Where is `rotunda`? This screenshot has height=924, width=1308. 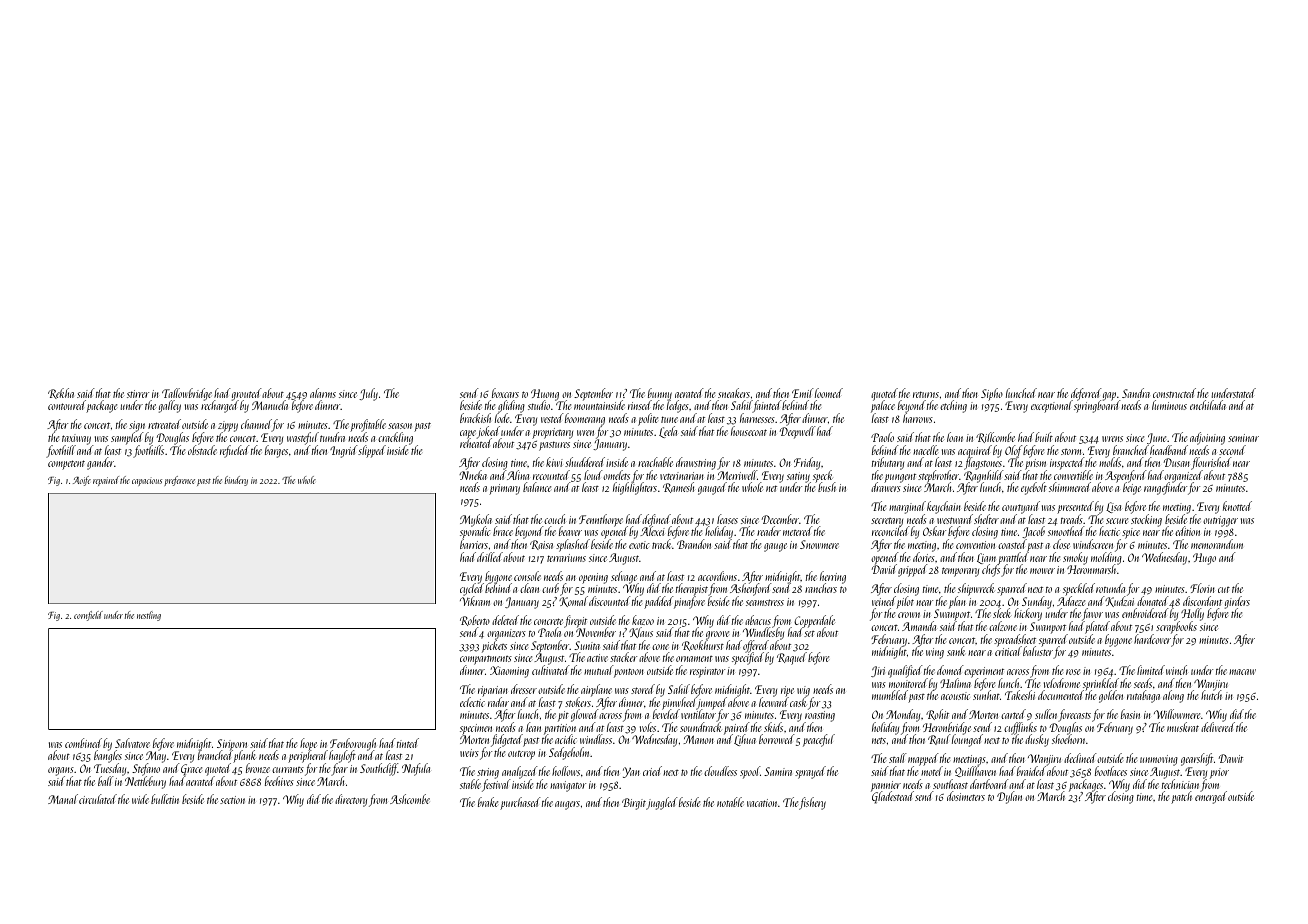
rotunda is located at coordinates (1110, 588).
